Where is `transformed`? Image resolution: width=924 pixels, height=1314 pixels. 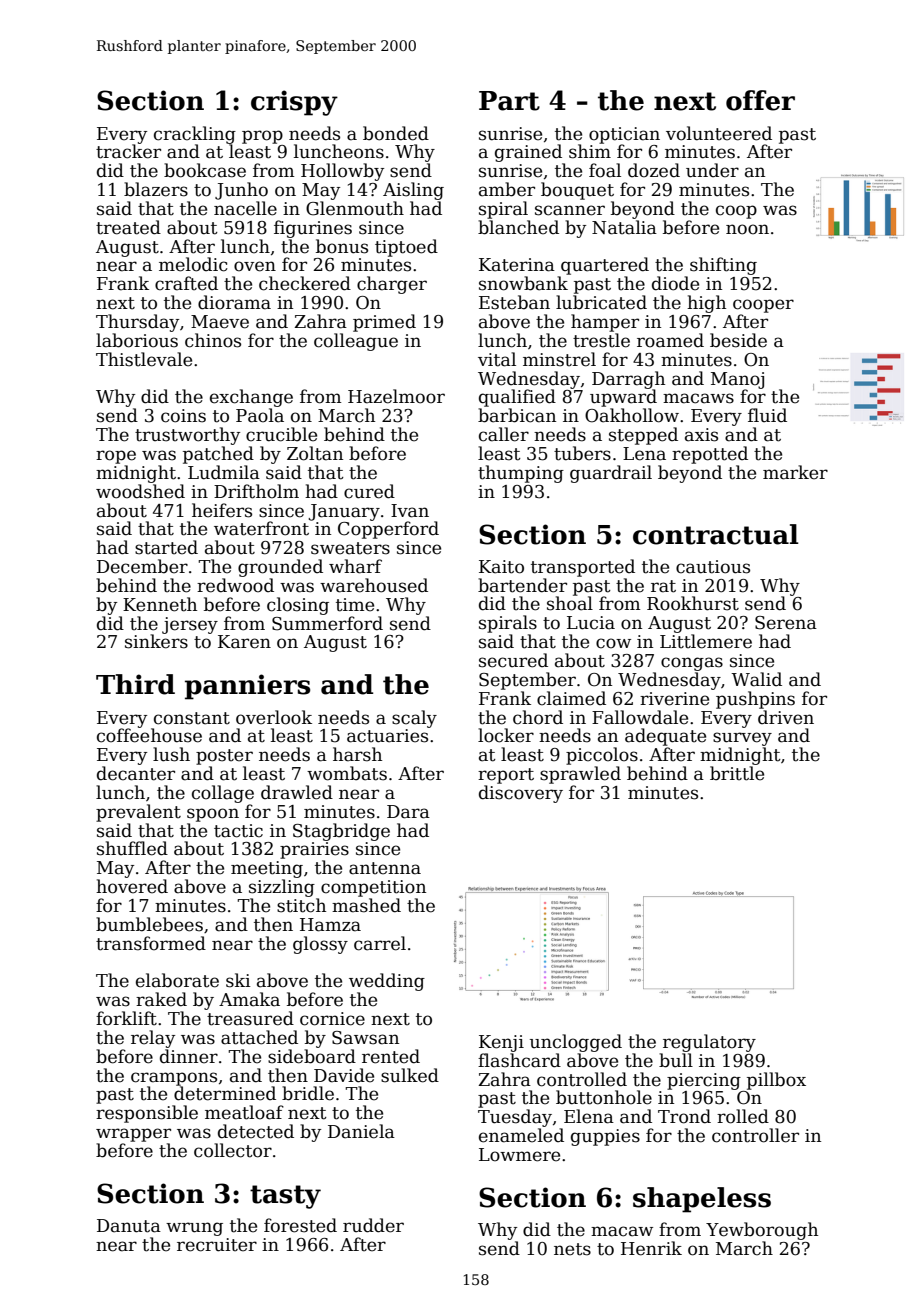
transformed is located at coordinates (151, 943).
